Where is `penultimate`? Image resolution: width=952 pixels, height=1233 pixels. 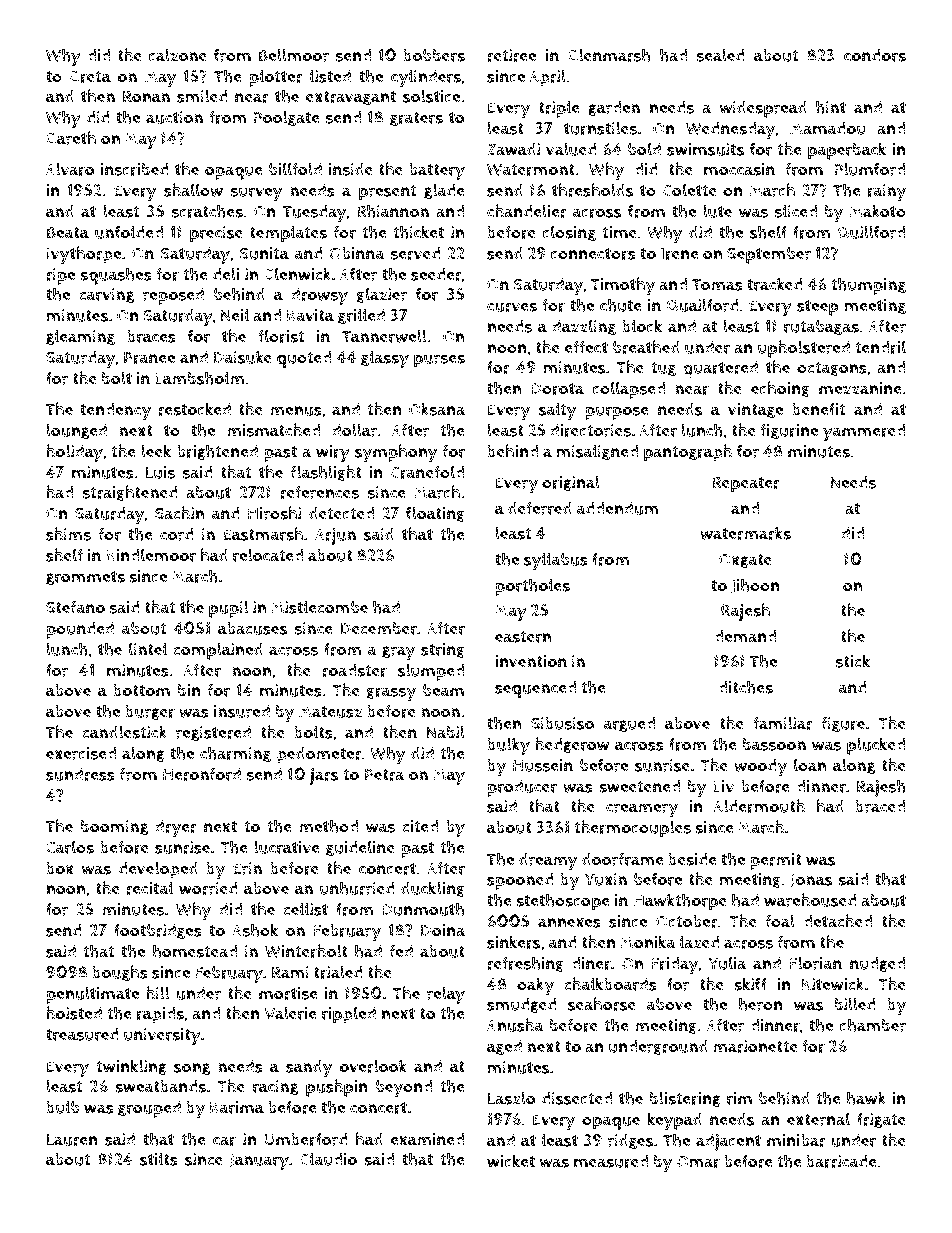 penultimate is located at coordinates (92, 995).
